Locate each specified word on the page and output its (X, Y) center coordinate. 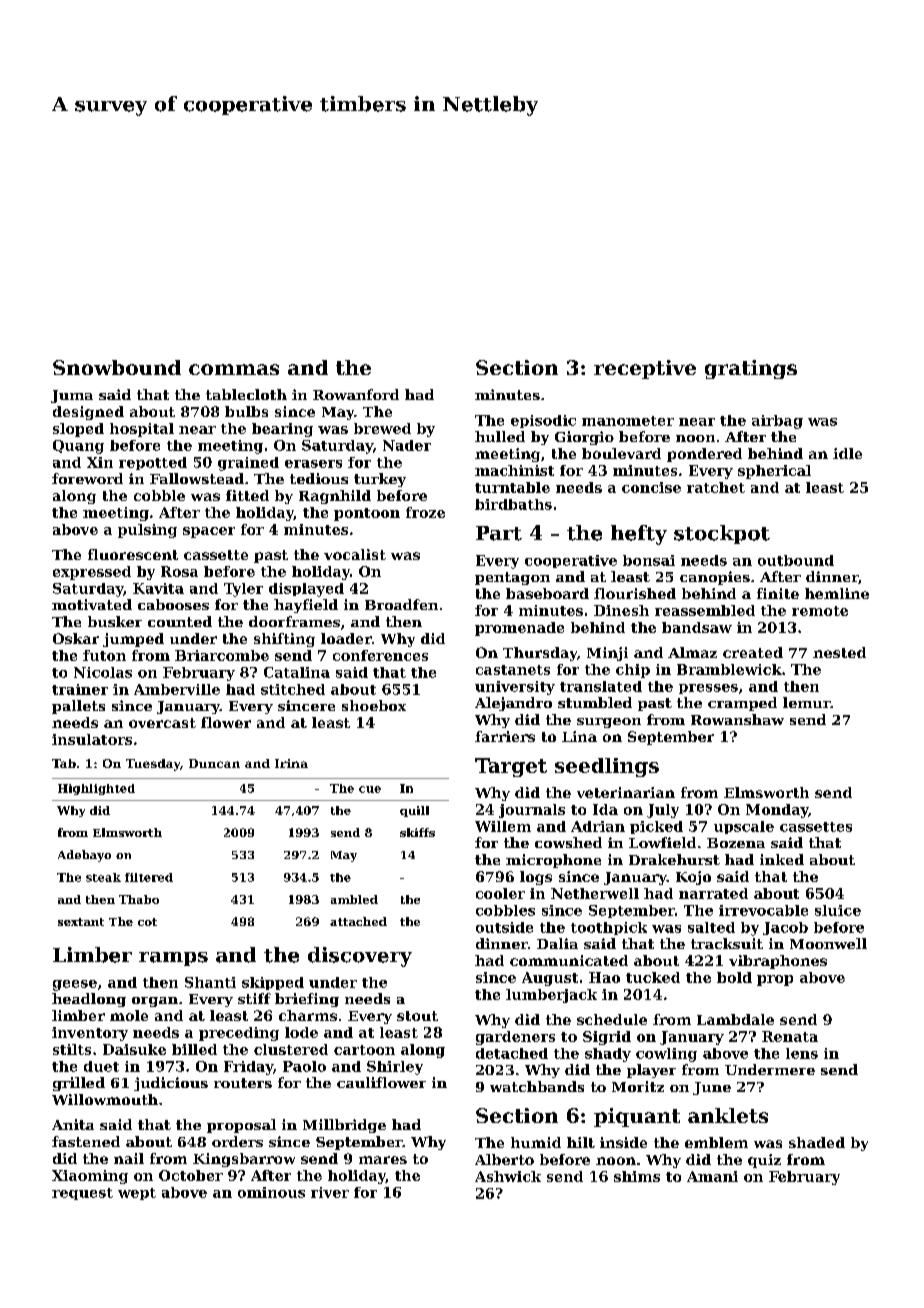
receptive (645, 369)
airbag (777, 422)
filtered (149, 877)
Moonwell (828, 943)
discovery (360, 957)
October (191, 1175)
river (330, 1192)
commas (234, 369)
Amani (712, 1176)
